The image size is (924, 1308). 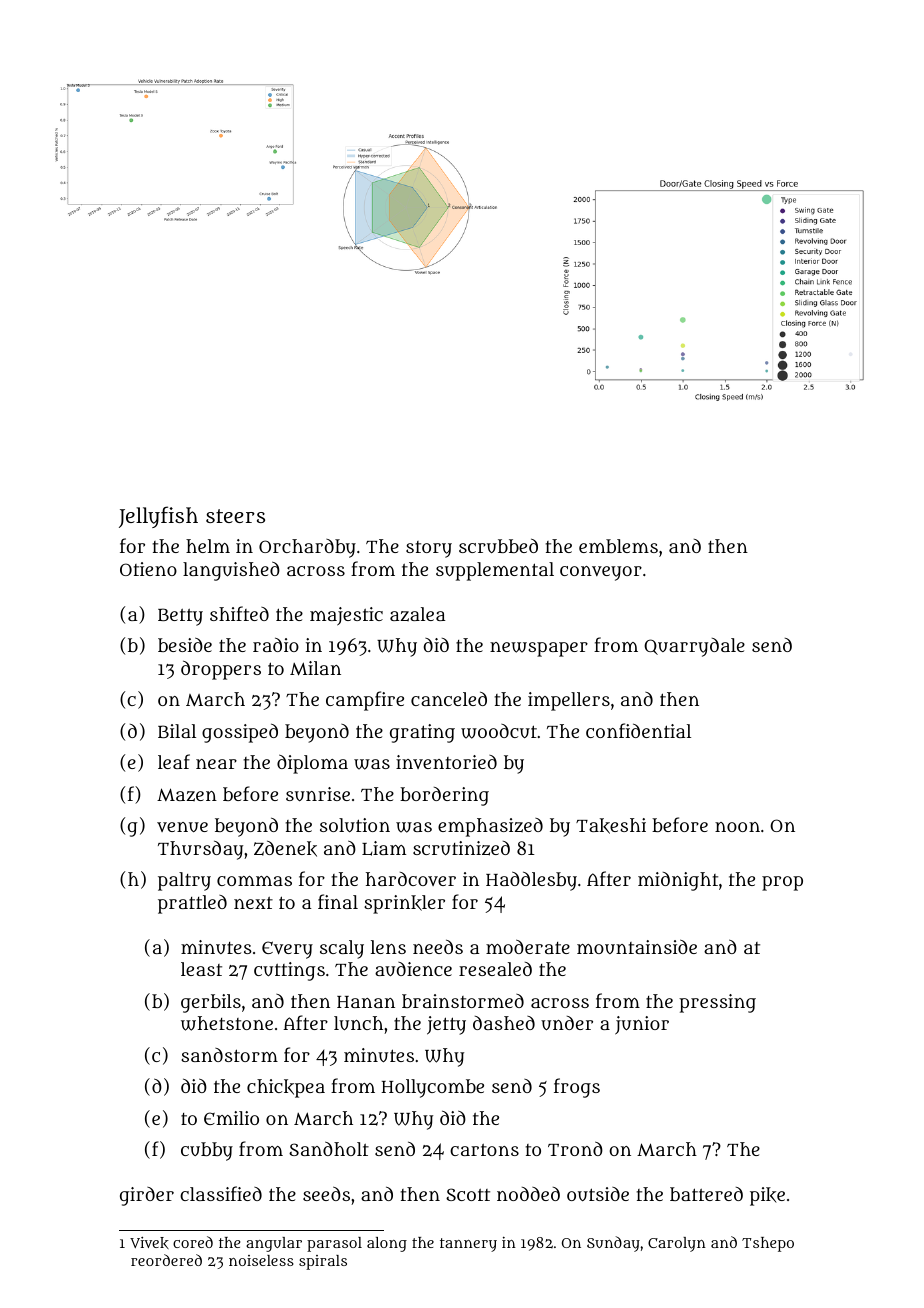 What do you see at coordinates (148, 569) in the screenshot?
I see `Otieno` at bounding box center [148, 569].
